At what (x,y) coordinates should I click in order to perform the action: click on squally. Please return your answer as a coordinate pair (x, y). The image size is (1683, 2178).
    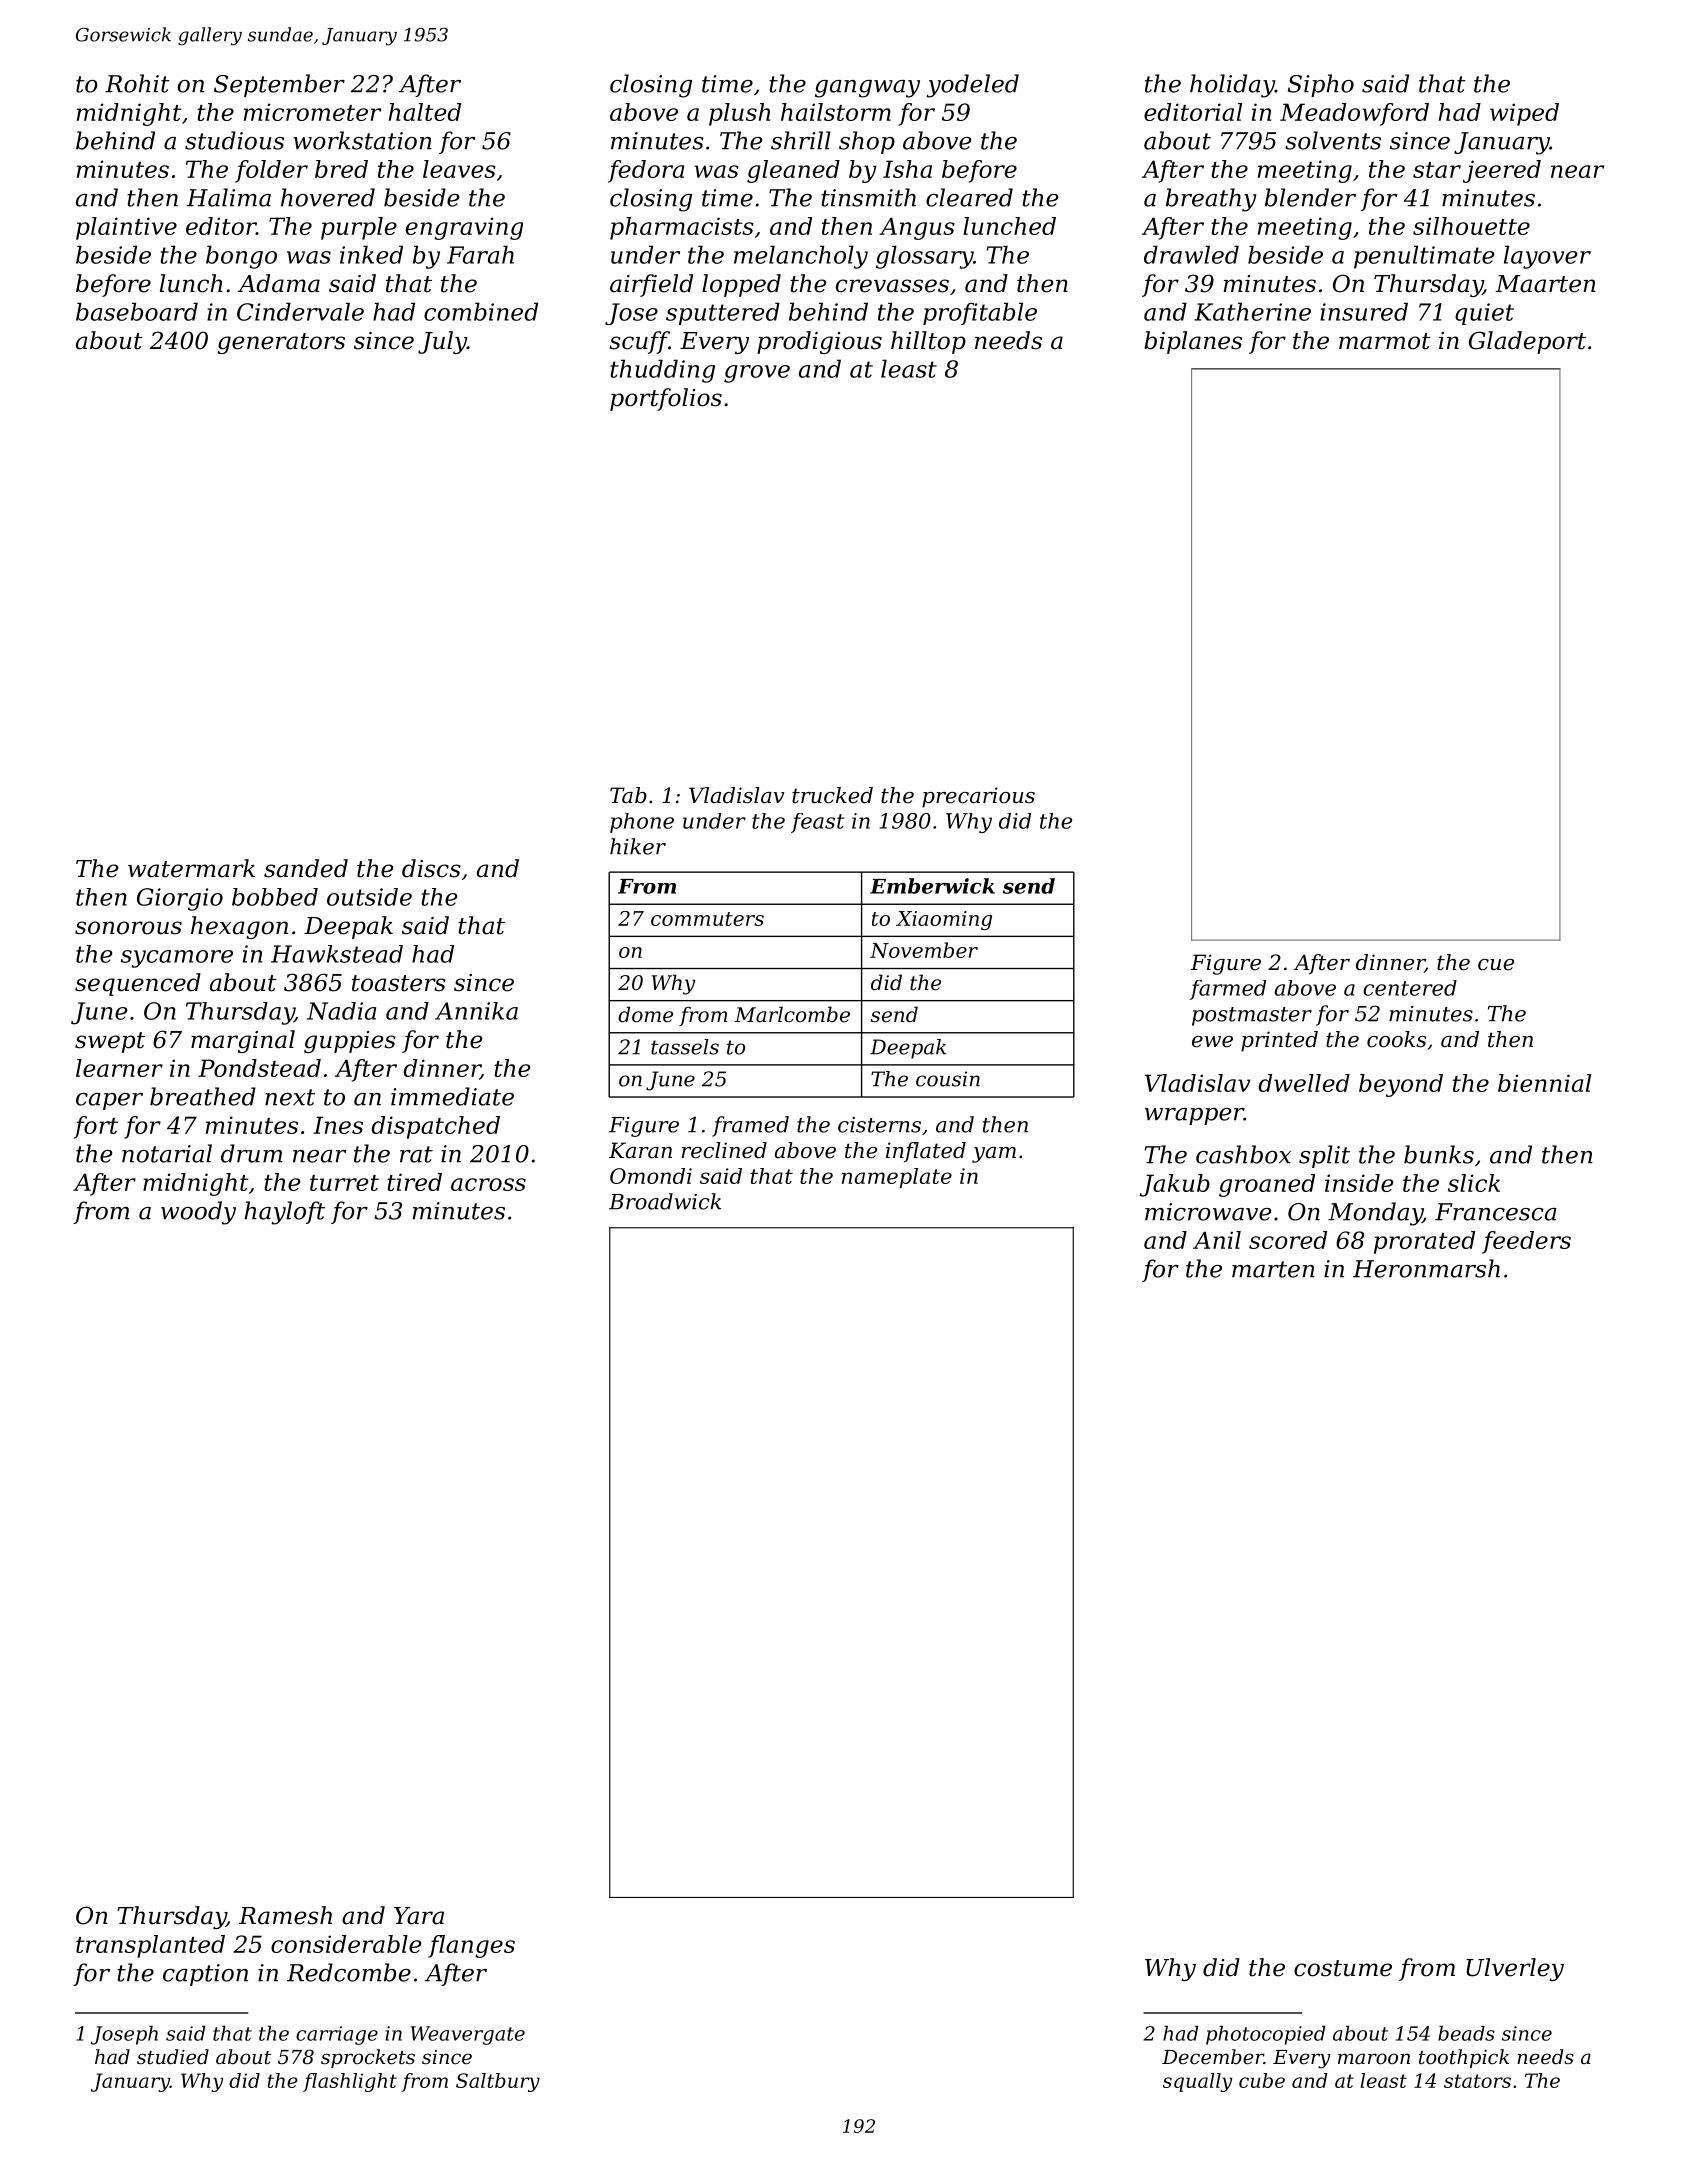
    Looking at the image, I should click on (1198, 2082).
